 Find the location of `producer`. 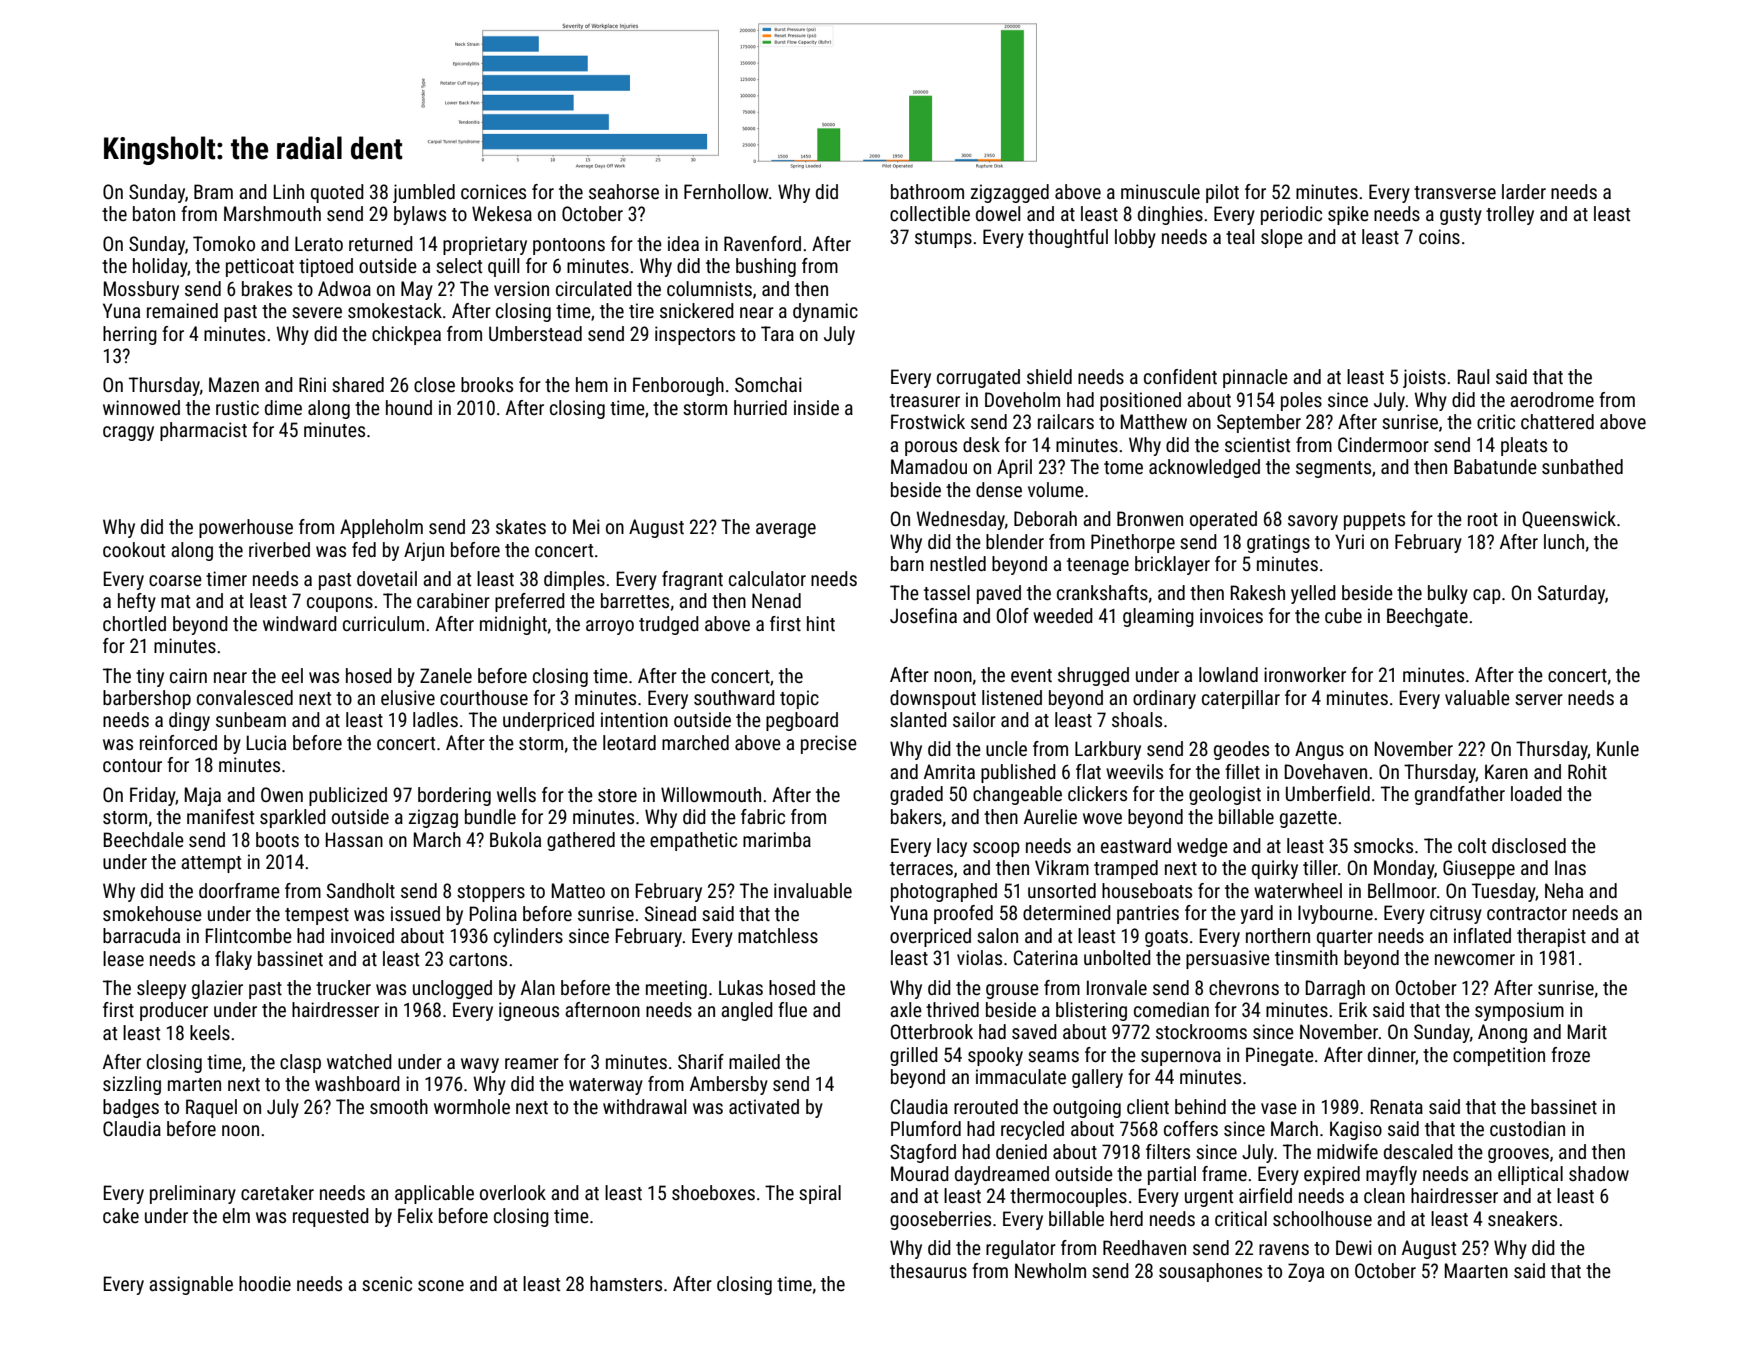

producer is located at coordinates (174, 1011).
